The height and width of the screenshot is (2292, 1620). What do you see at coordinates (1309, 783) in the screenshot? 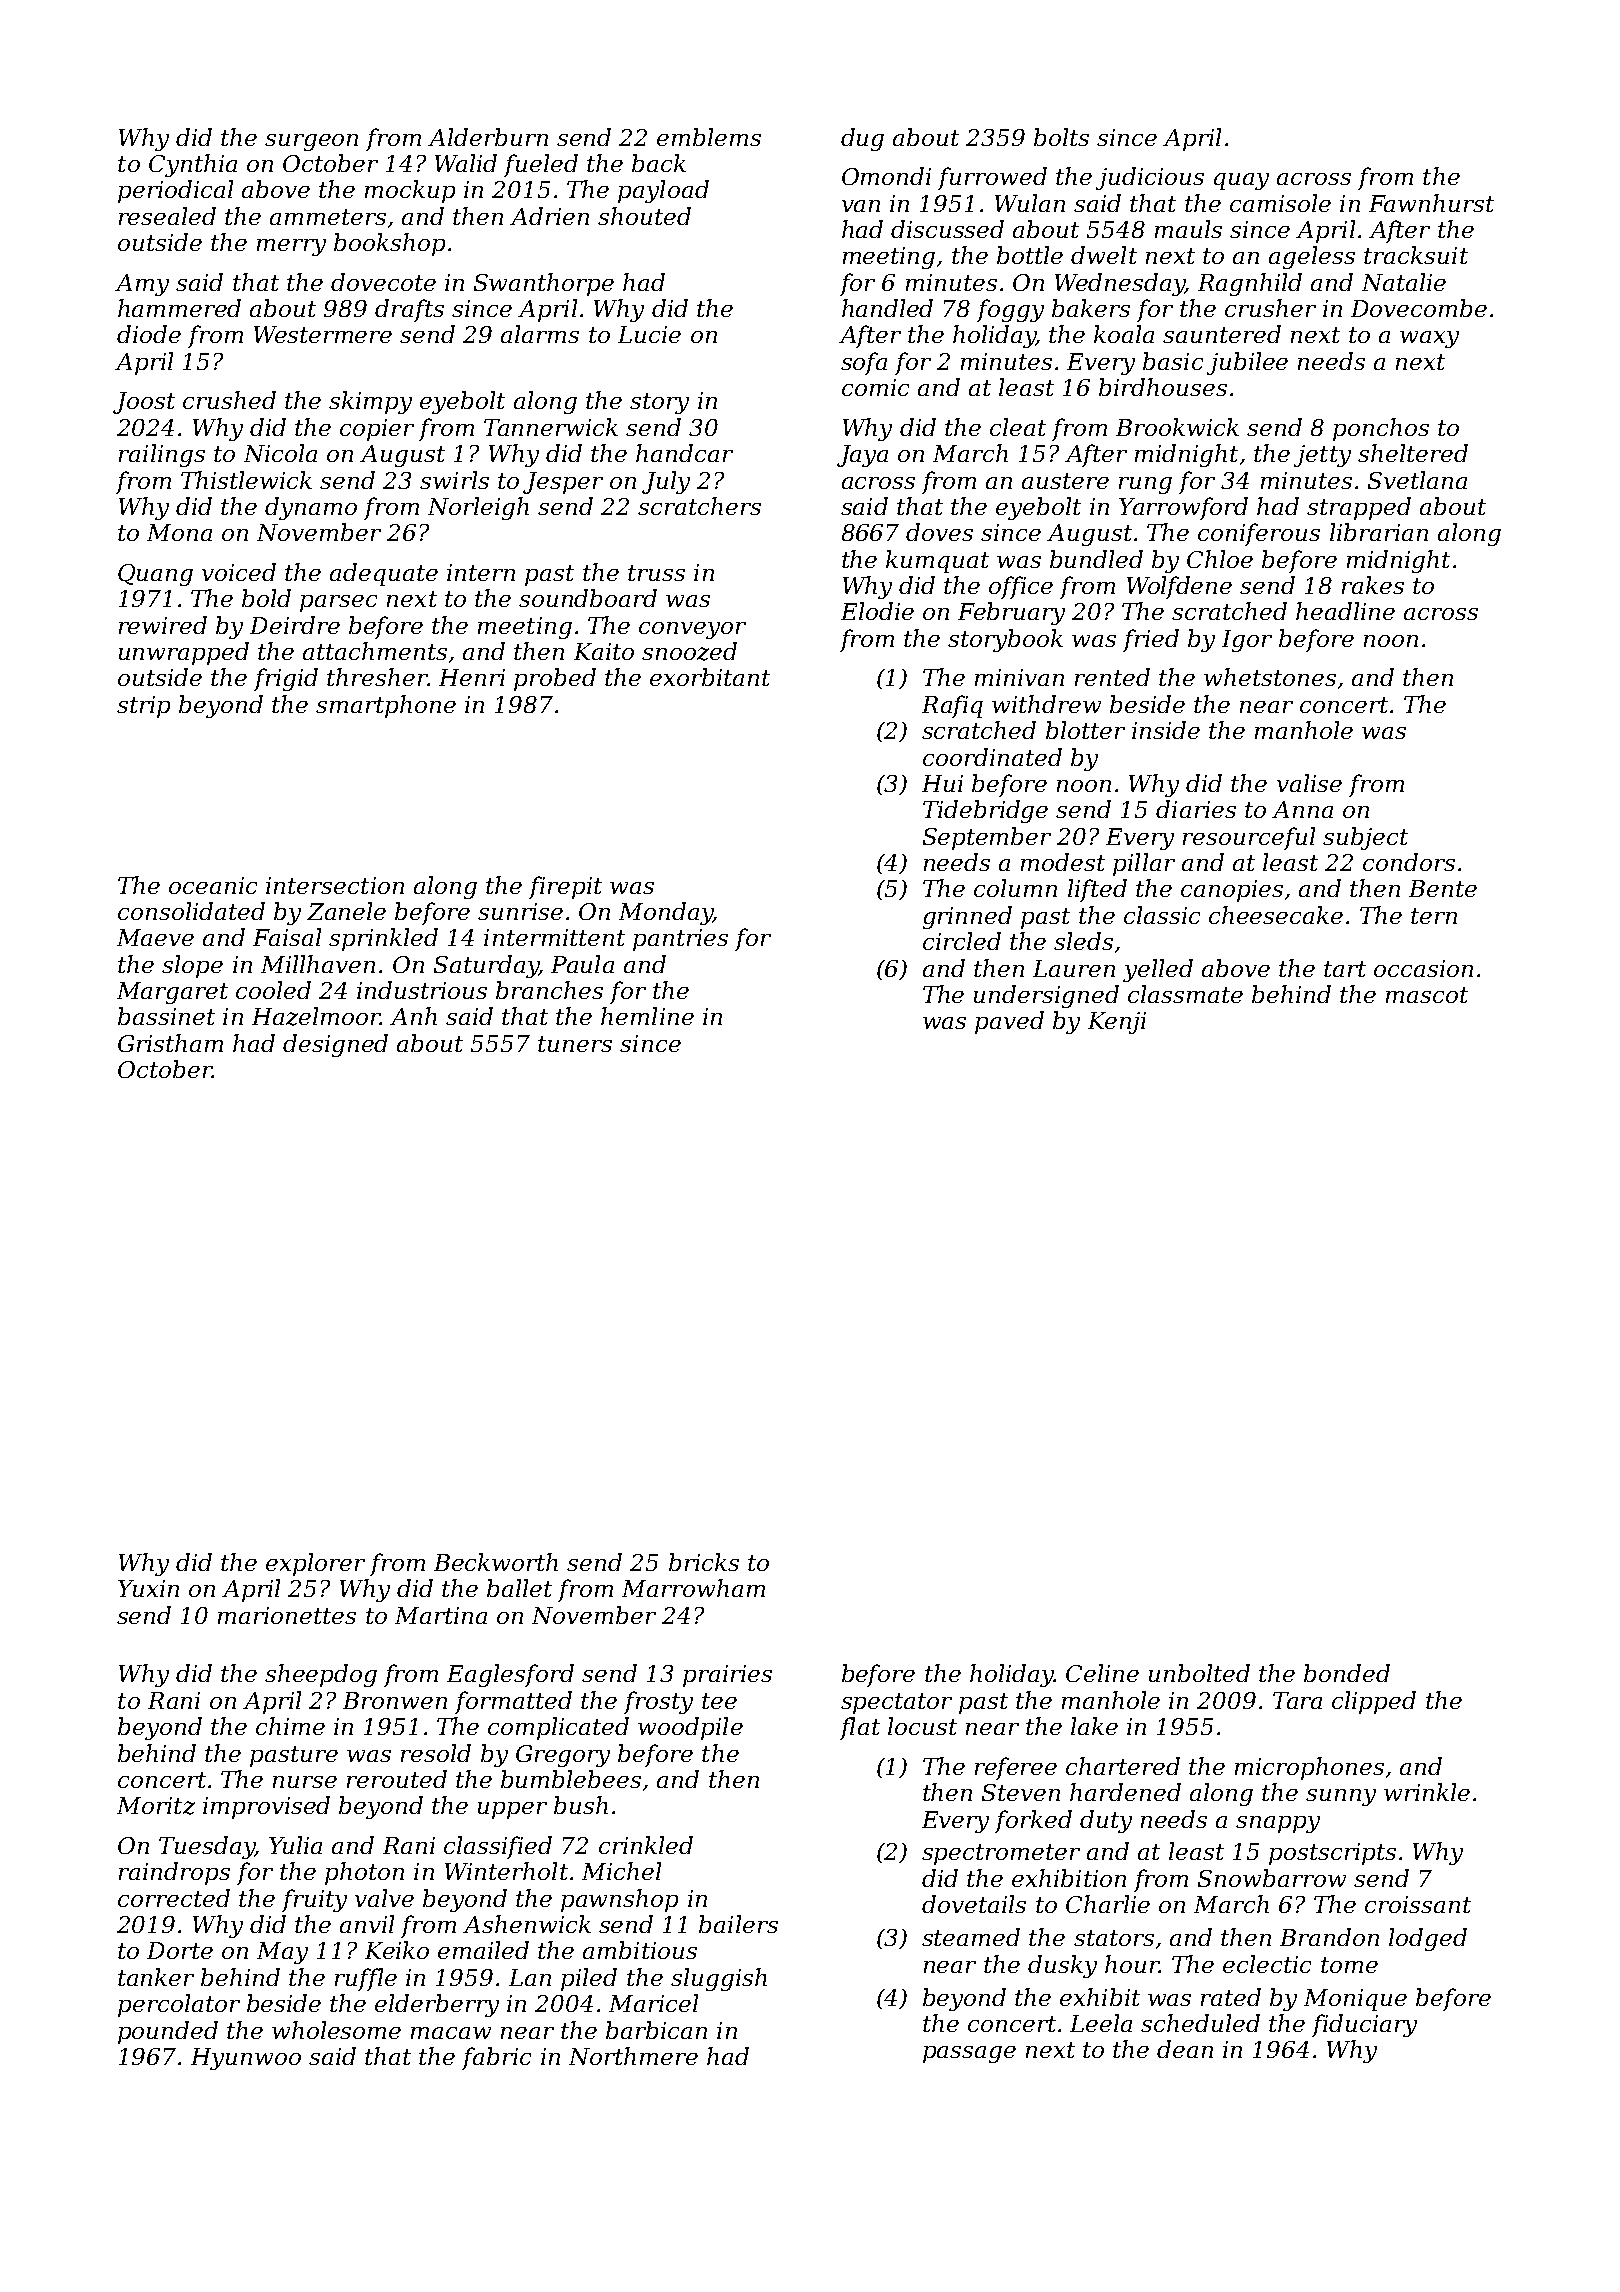
I see `valise` at bounding box center [1309, 783].
